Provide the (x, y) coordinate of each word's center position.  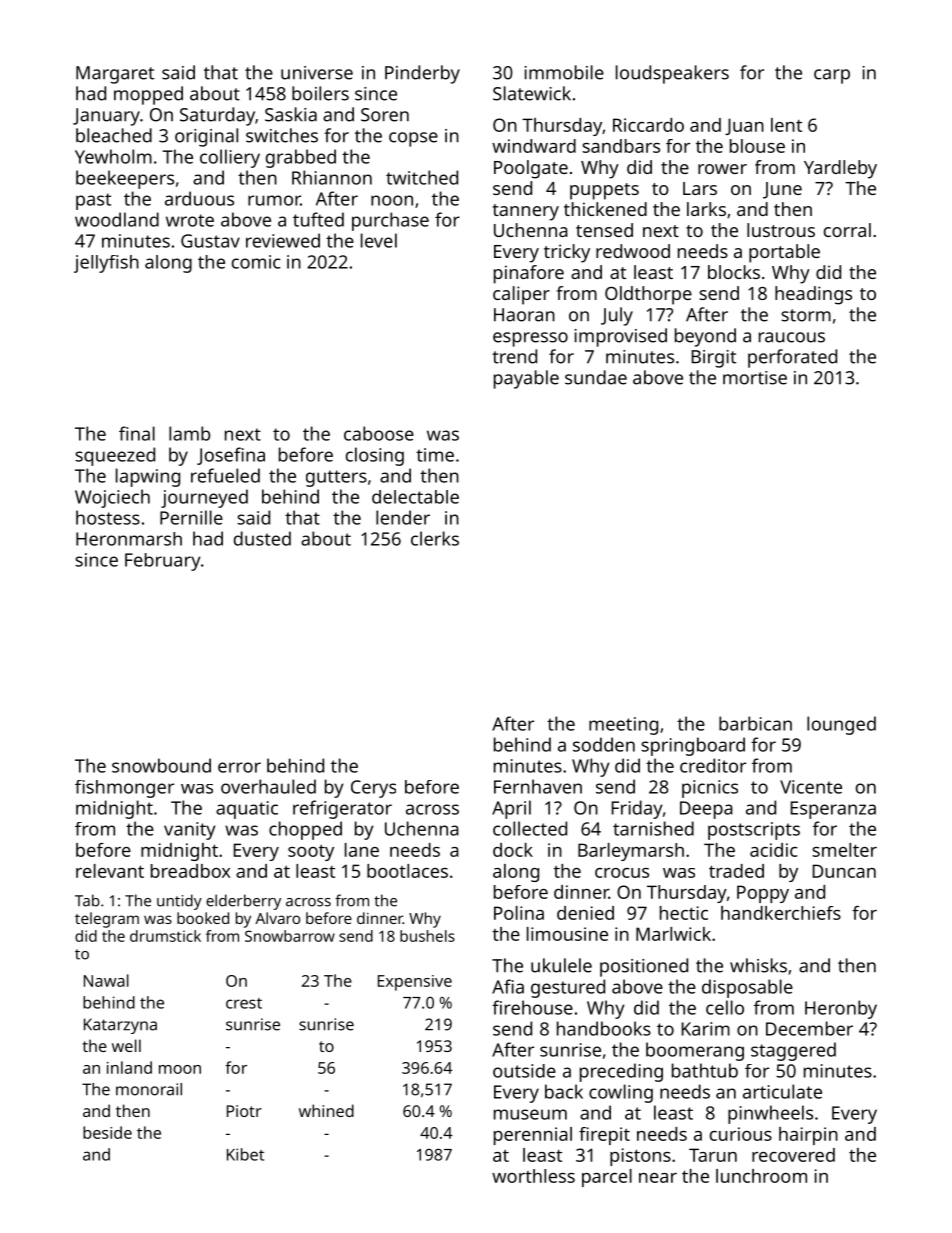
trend (514, 356)
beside (107, 1132)
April (511, 809)
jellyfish (106, 264)
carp (832, 76)
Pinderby (422, 74)
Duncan (844, 871)
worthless (533, 1176)
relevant (110, 871)
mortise (755, 378)
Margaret (115, 75)
